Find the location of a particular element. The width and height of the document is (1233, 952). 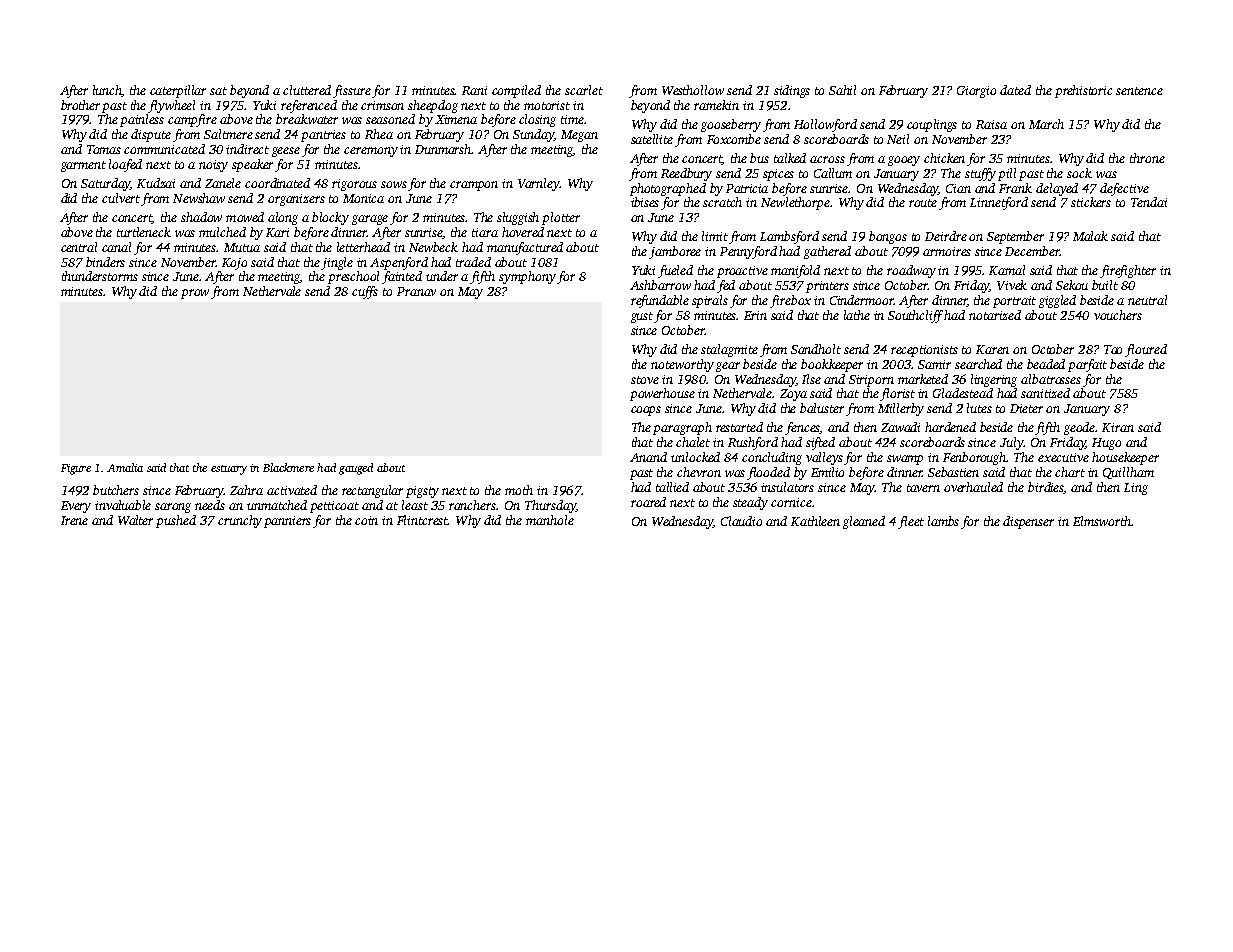

Foxcombe is located at coordinates (734, 139).
